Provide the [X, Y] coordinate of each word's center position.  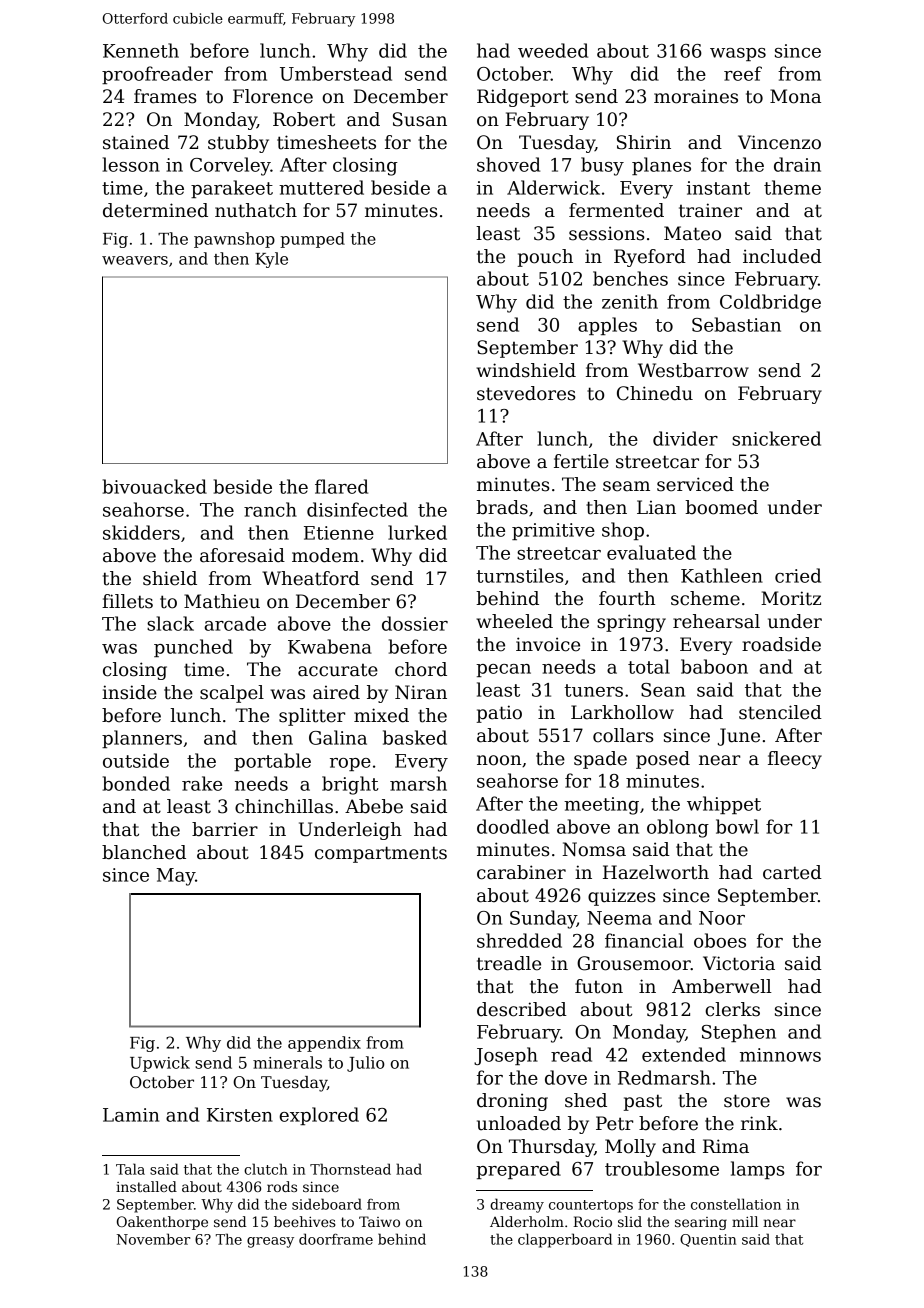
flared [341, 486]
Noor [722, 918]
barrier [225, 829]
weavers [135, 260]
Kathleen [722, 575]
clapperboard [565, 1240]
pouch [545, 258]
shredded [519, 940]
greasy [270, 1242]
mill [745, 1221]
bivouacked [155, 486]
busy [602, 166]
